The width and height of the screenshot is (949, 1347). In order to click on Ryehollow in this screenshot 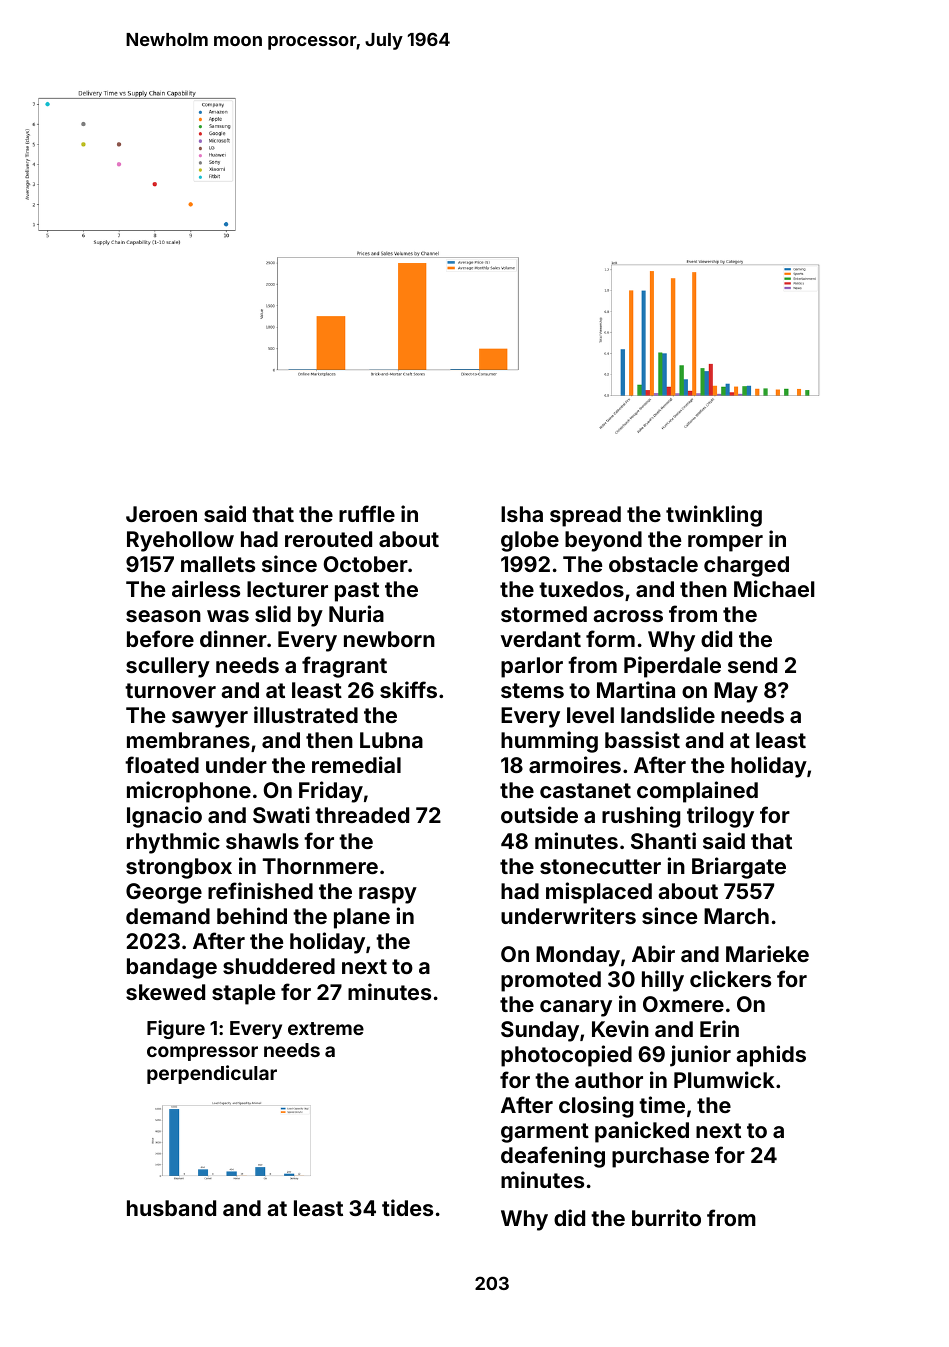, I will do `click(180, 541)`.
